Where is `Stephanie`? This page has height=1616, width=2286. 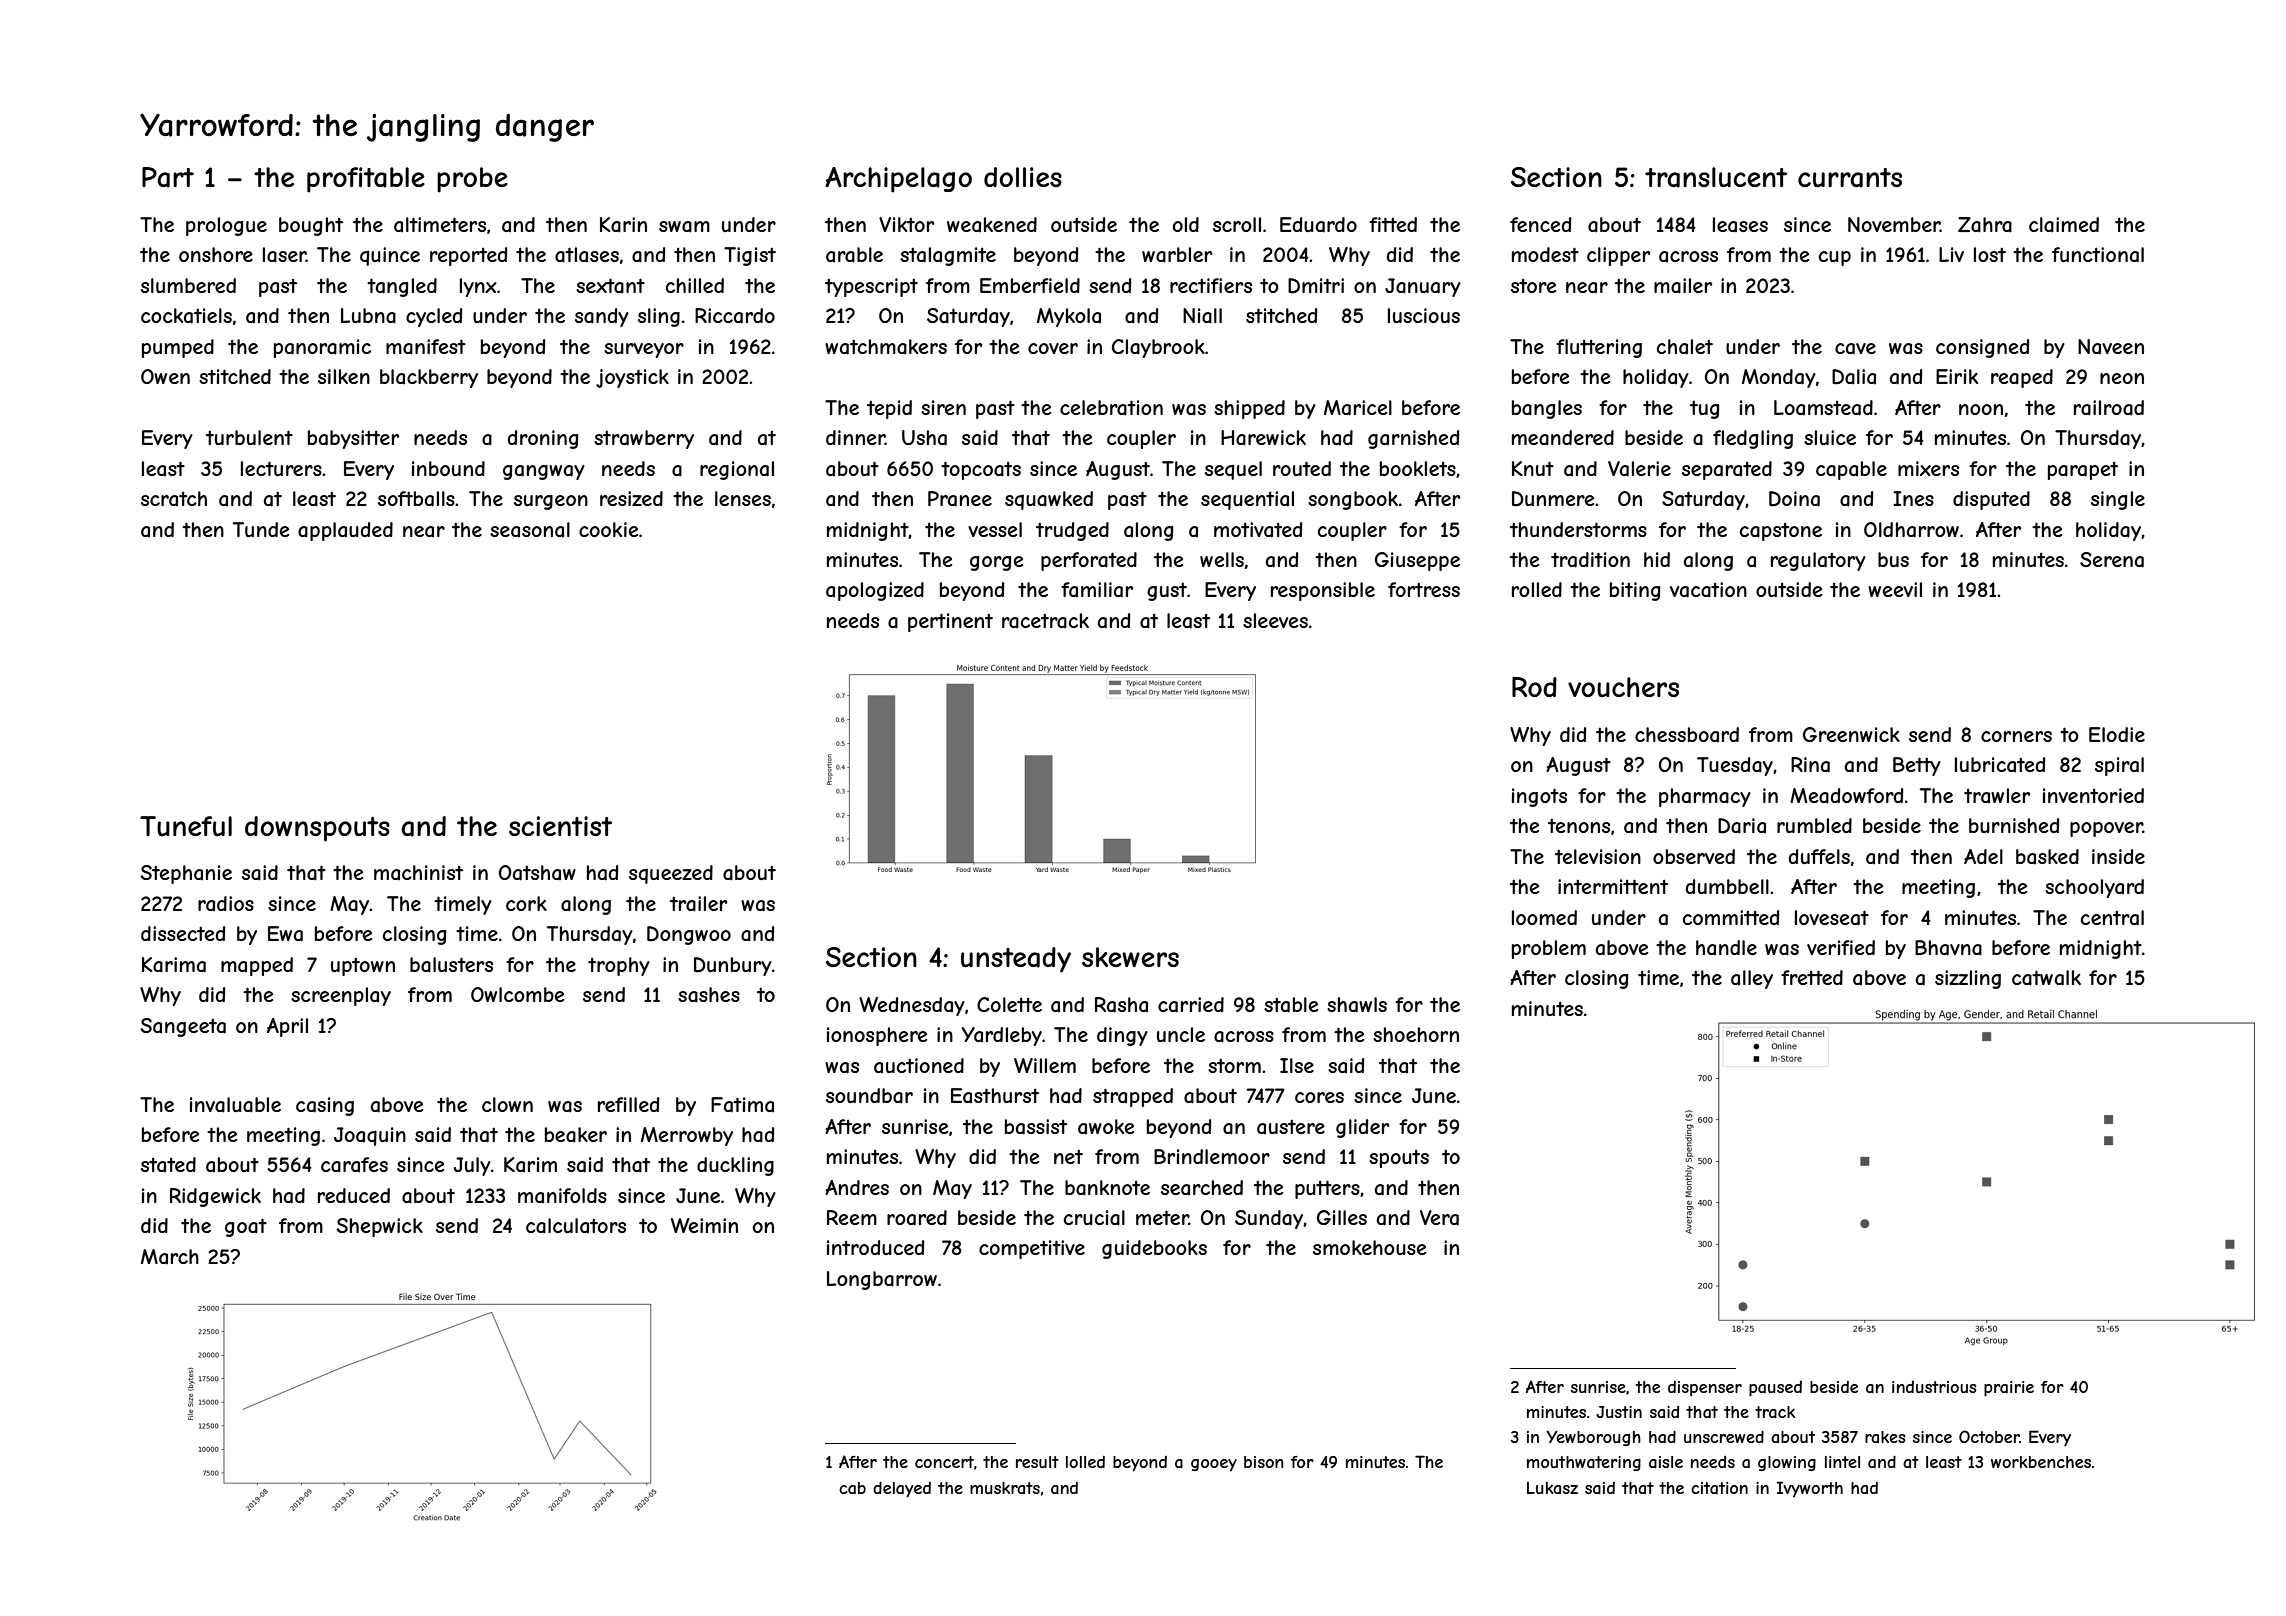
Stephanie is located at coordinates (186, 874).
